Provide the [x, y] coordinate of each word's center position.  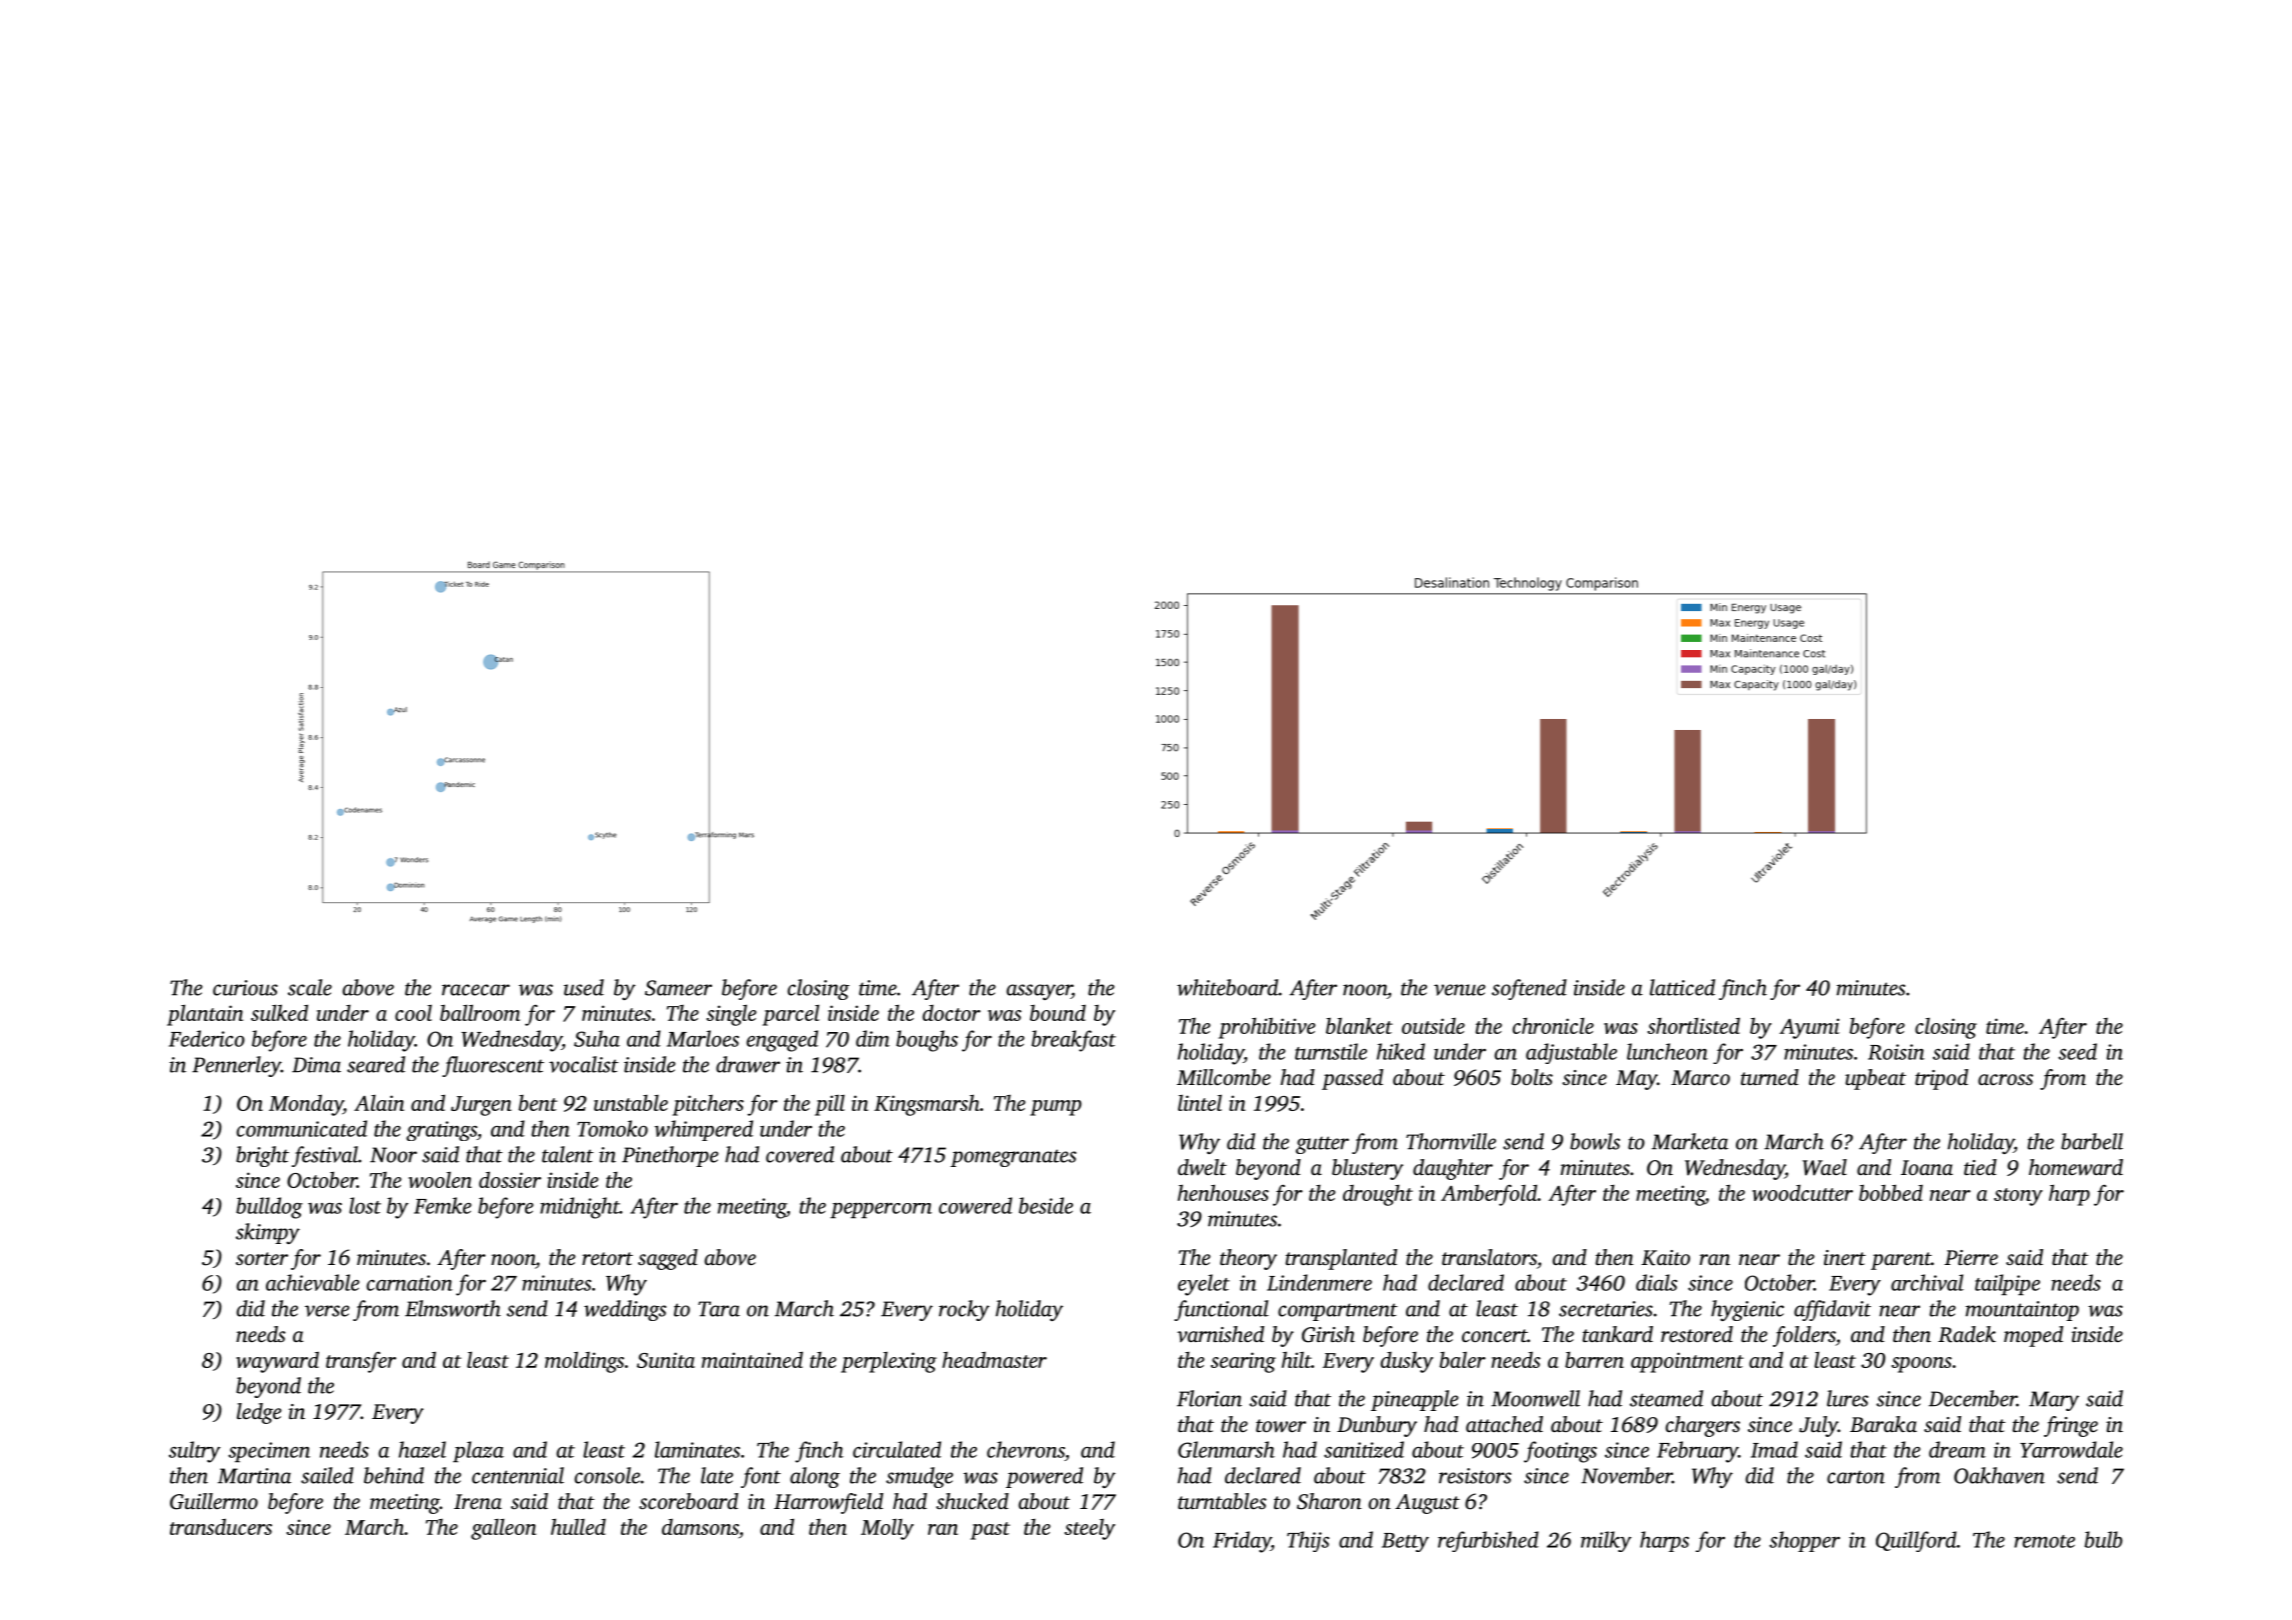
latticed [1682, 987]
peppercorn [881, 1210]
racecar [476, 990]
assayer [1039, 992]
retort [607, 1258]
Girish [1328, 1334]
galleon [503, 1529]
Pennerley [236, 1066]
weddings [625, 1310]
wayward [277, 1362]
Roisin [1896, 1052]
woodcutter [1802, 1193]
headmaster [994, 1360]
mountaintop [2022, 1311]
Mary [2054, 1401]
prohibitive [1267, 1028]
